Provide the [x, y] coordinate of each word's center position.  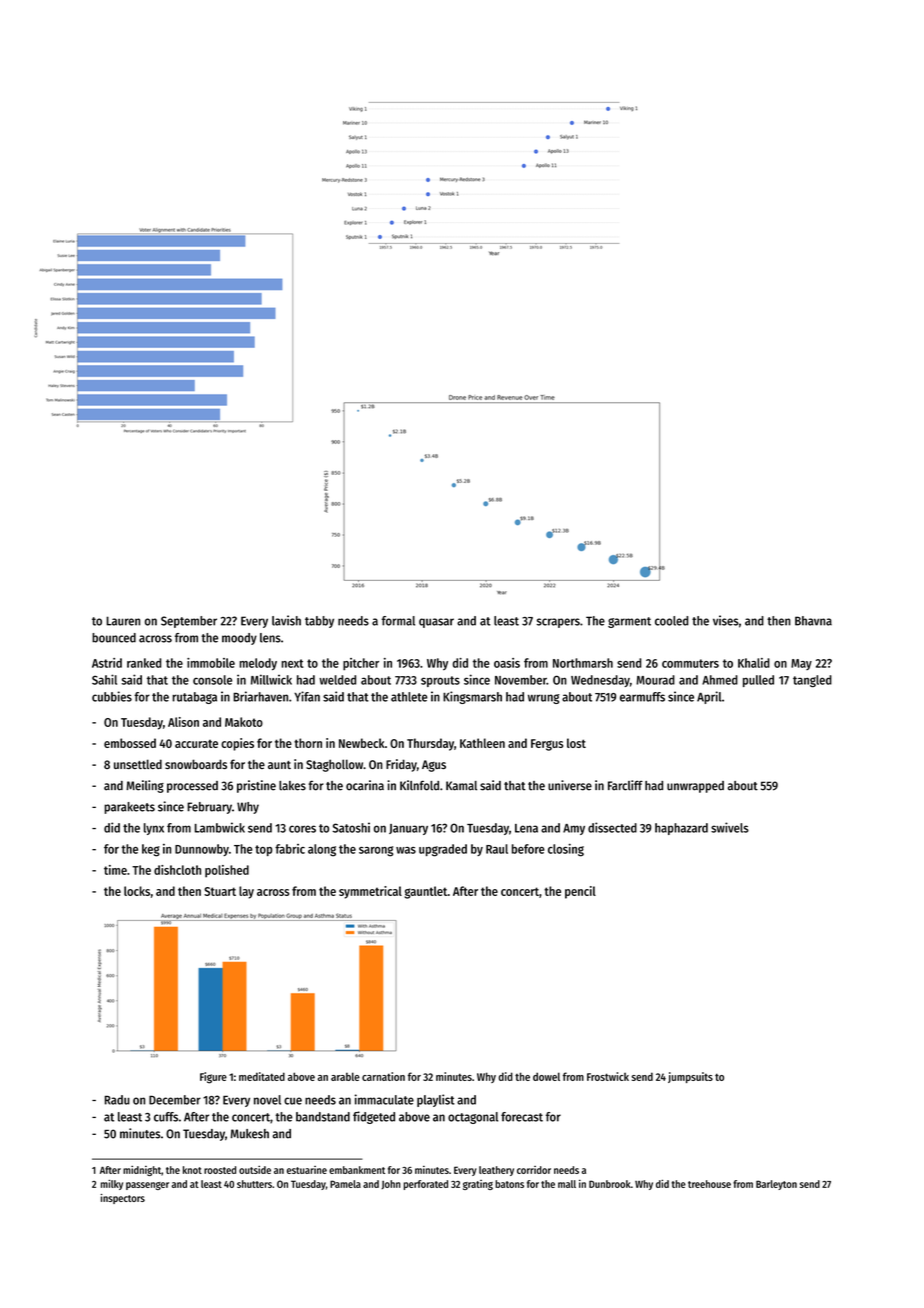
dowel [546, 1076]
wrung [544, 699]
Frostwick [608, 1076]
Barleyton [776, 1185]
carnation [383, 1076]
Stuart [220, 891]
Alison [183, 722]
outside [255, 1170]
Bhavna [813, 621]
